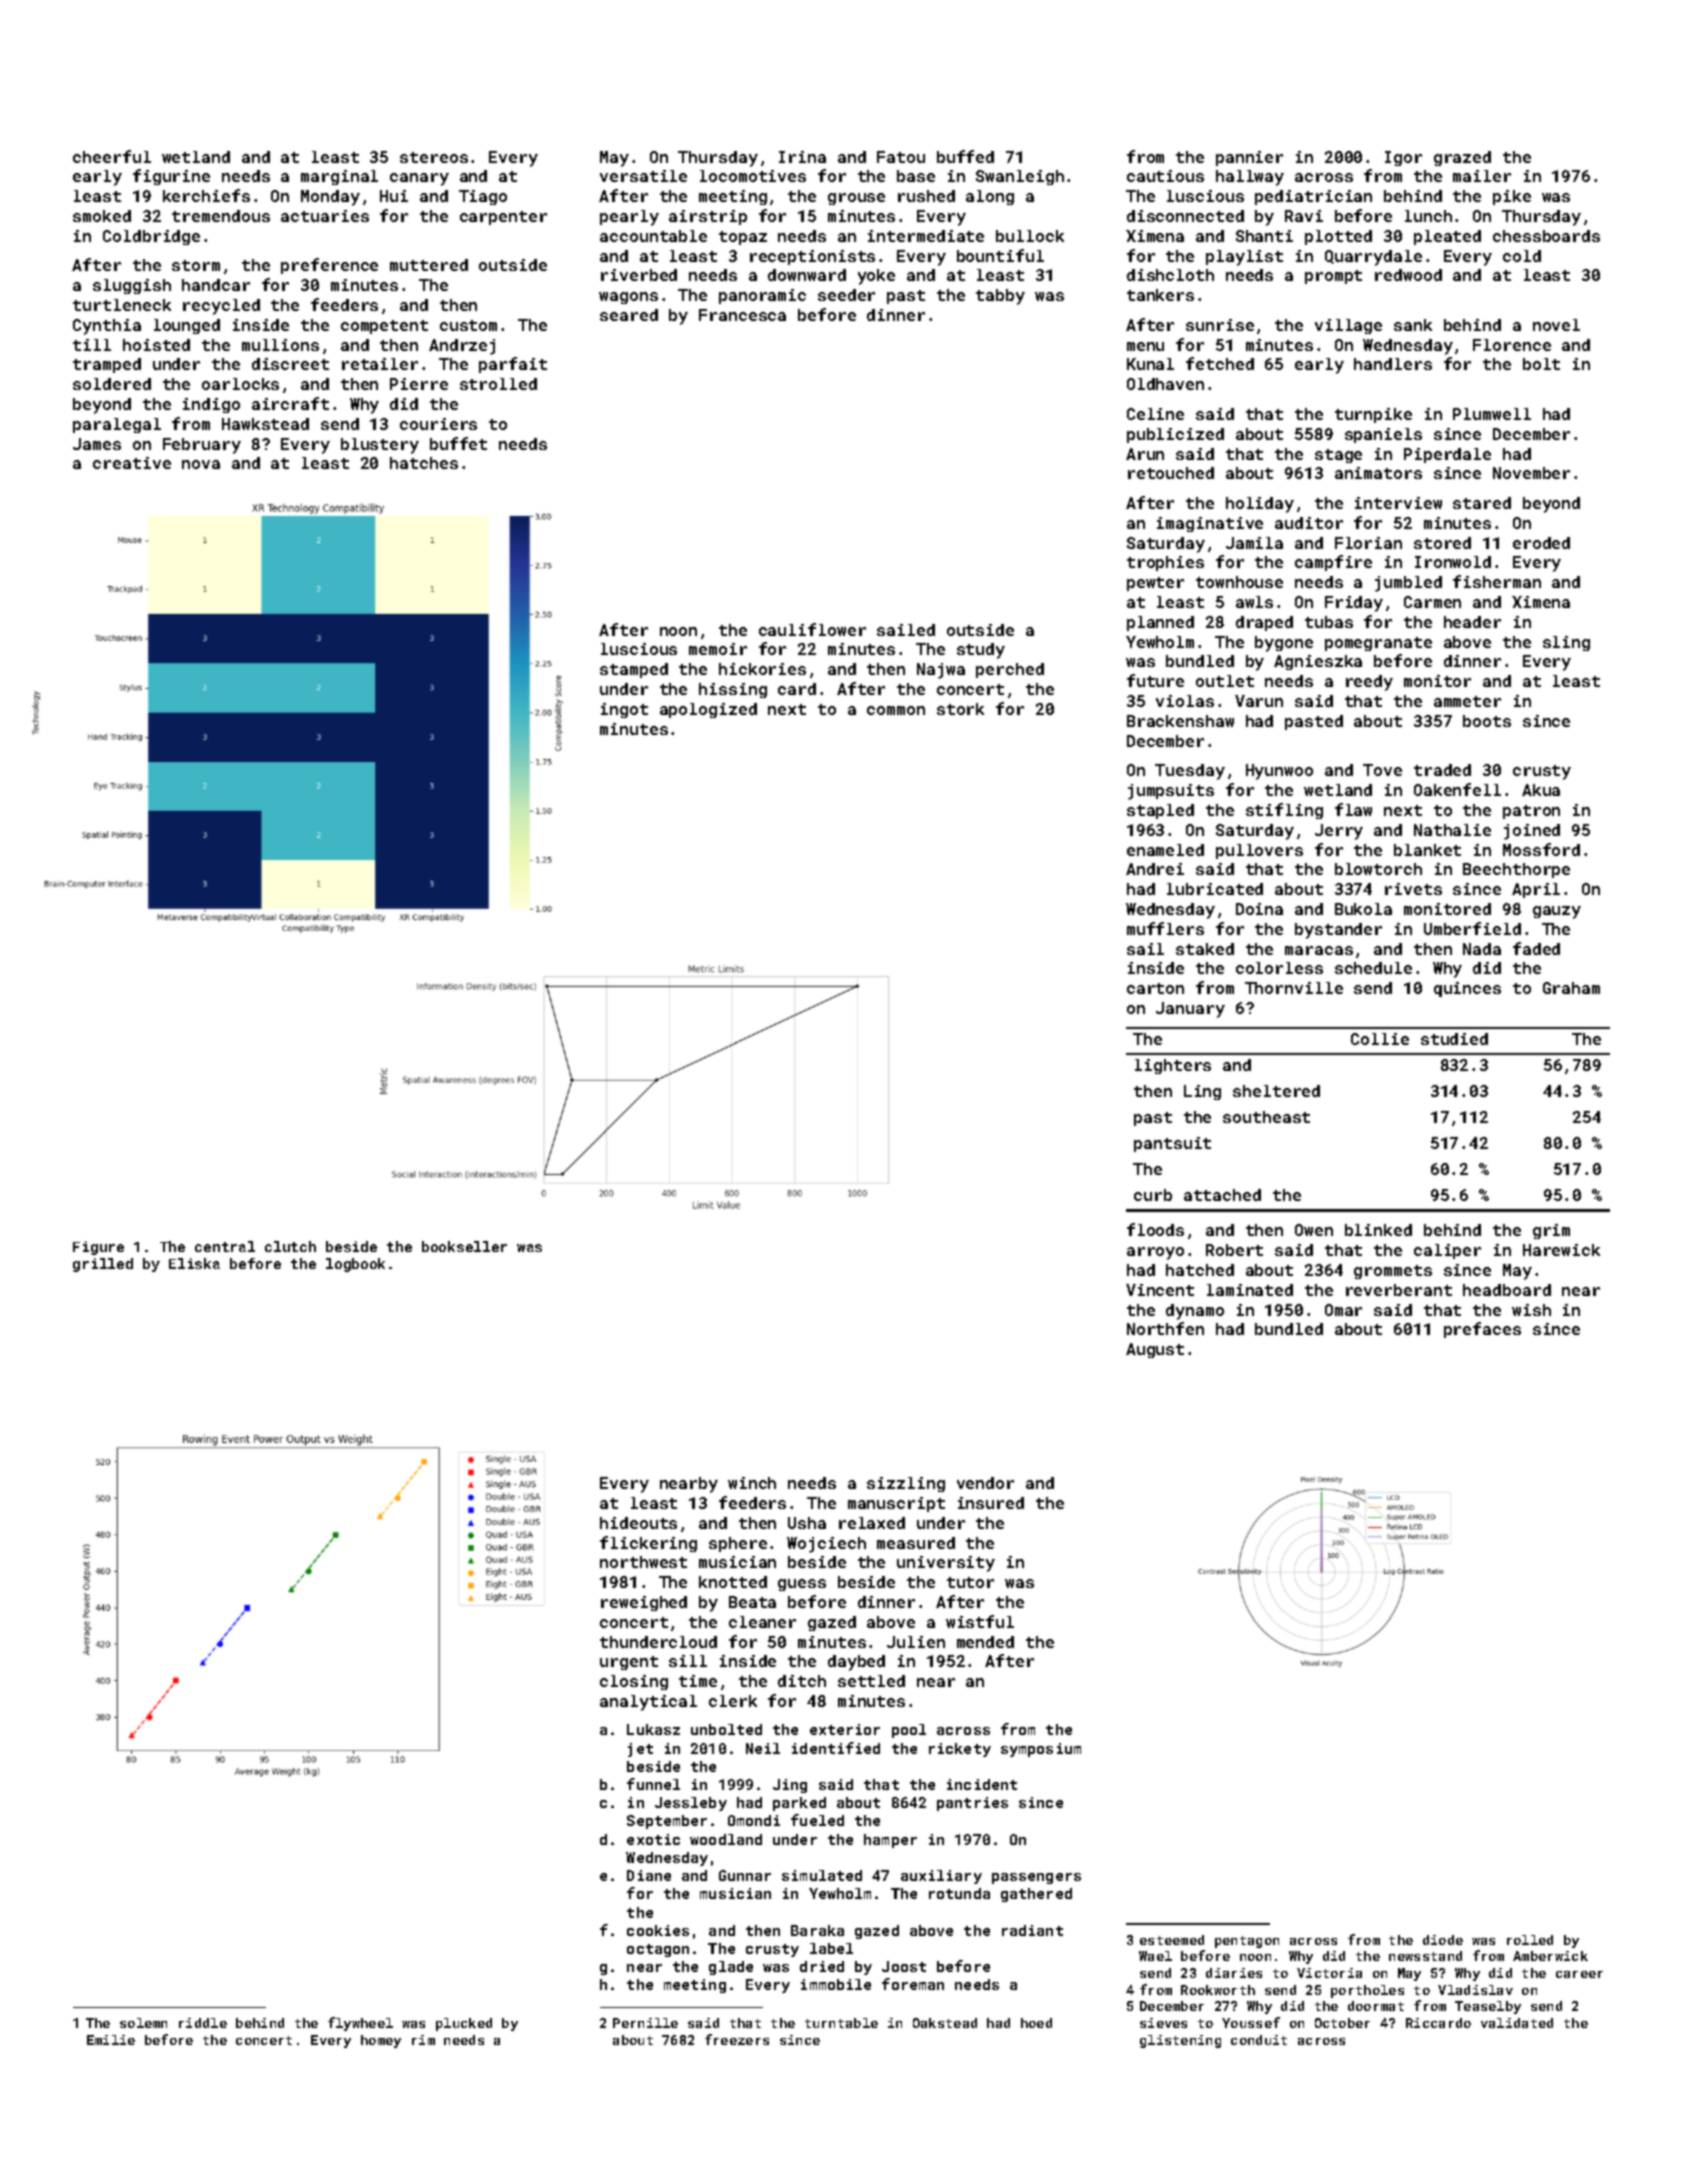 The height and width of the screenshot is (2178, 1683). Describe the element at coordinates (381, 2041) in the screenshot. I see `homey` at that location.
